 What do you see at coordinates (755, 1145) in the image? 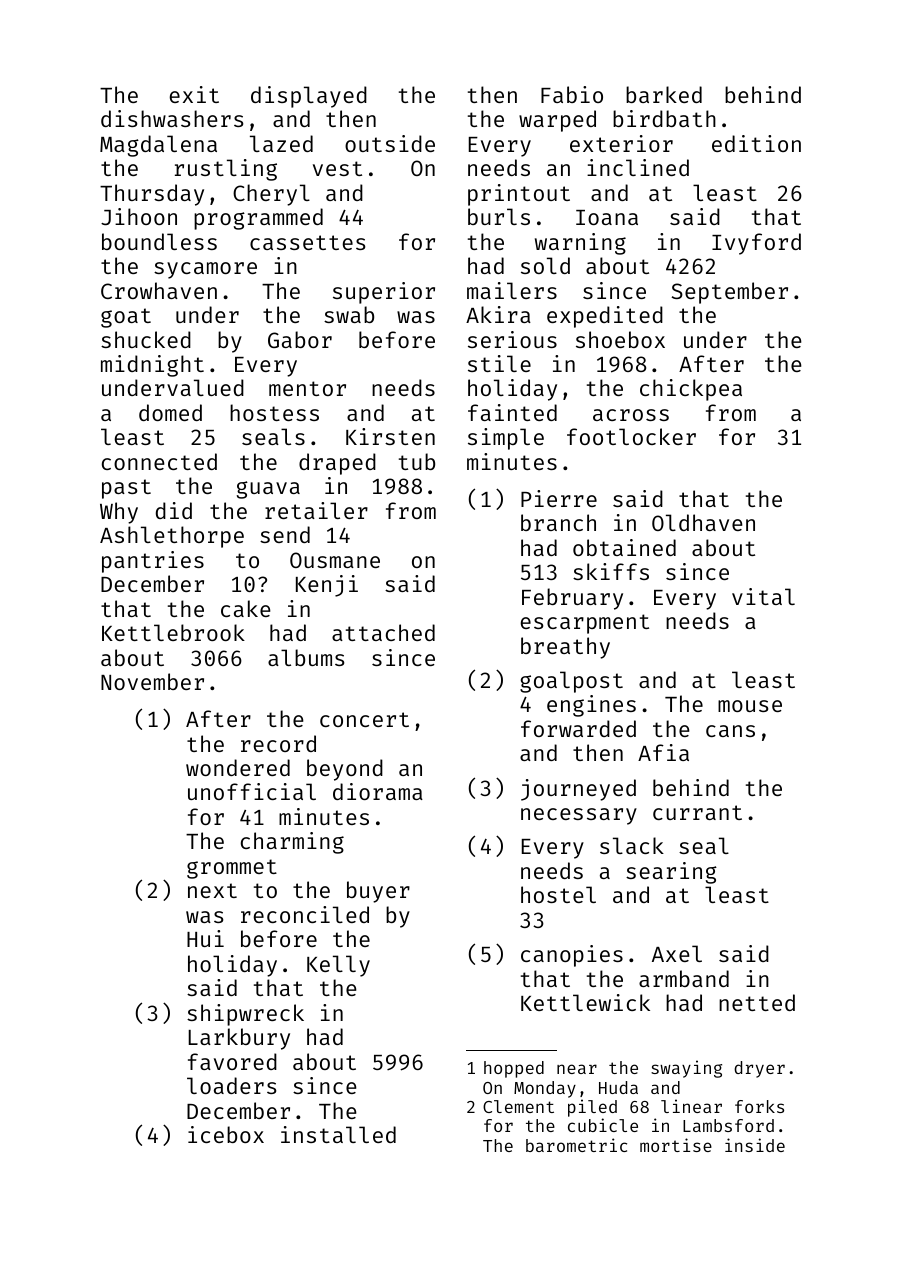
I see `inside` at bounding box center [755, 1145].
